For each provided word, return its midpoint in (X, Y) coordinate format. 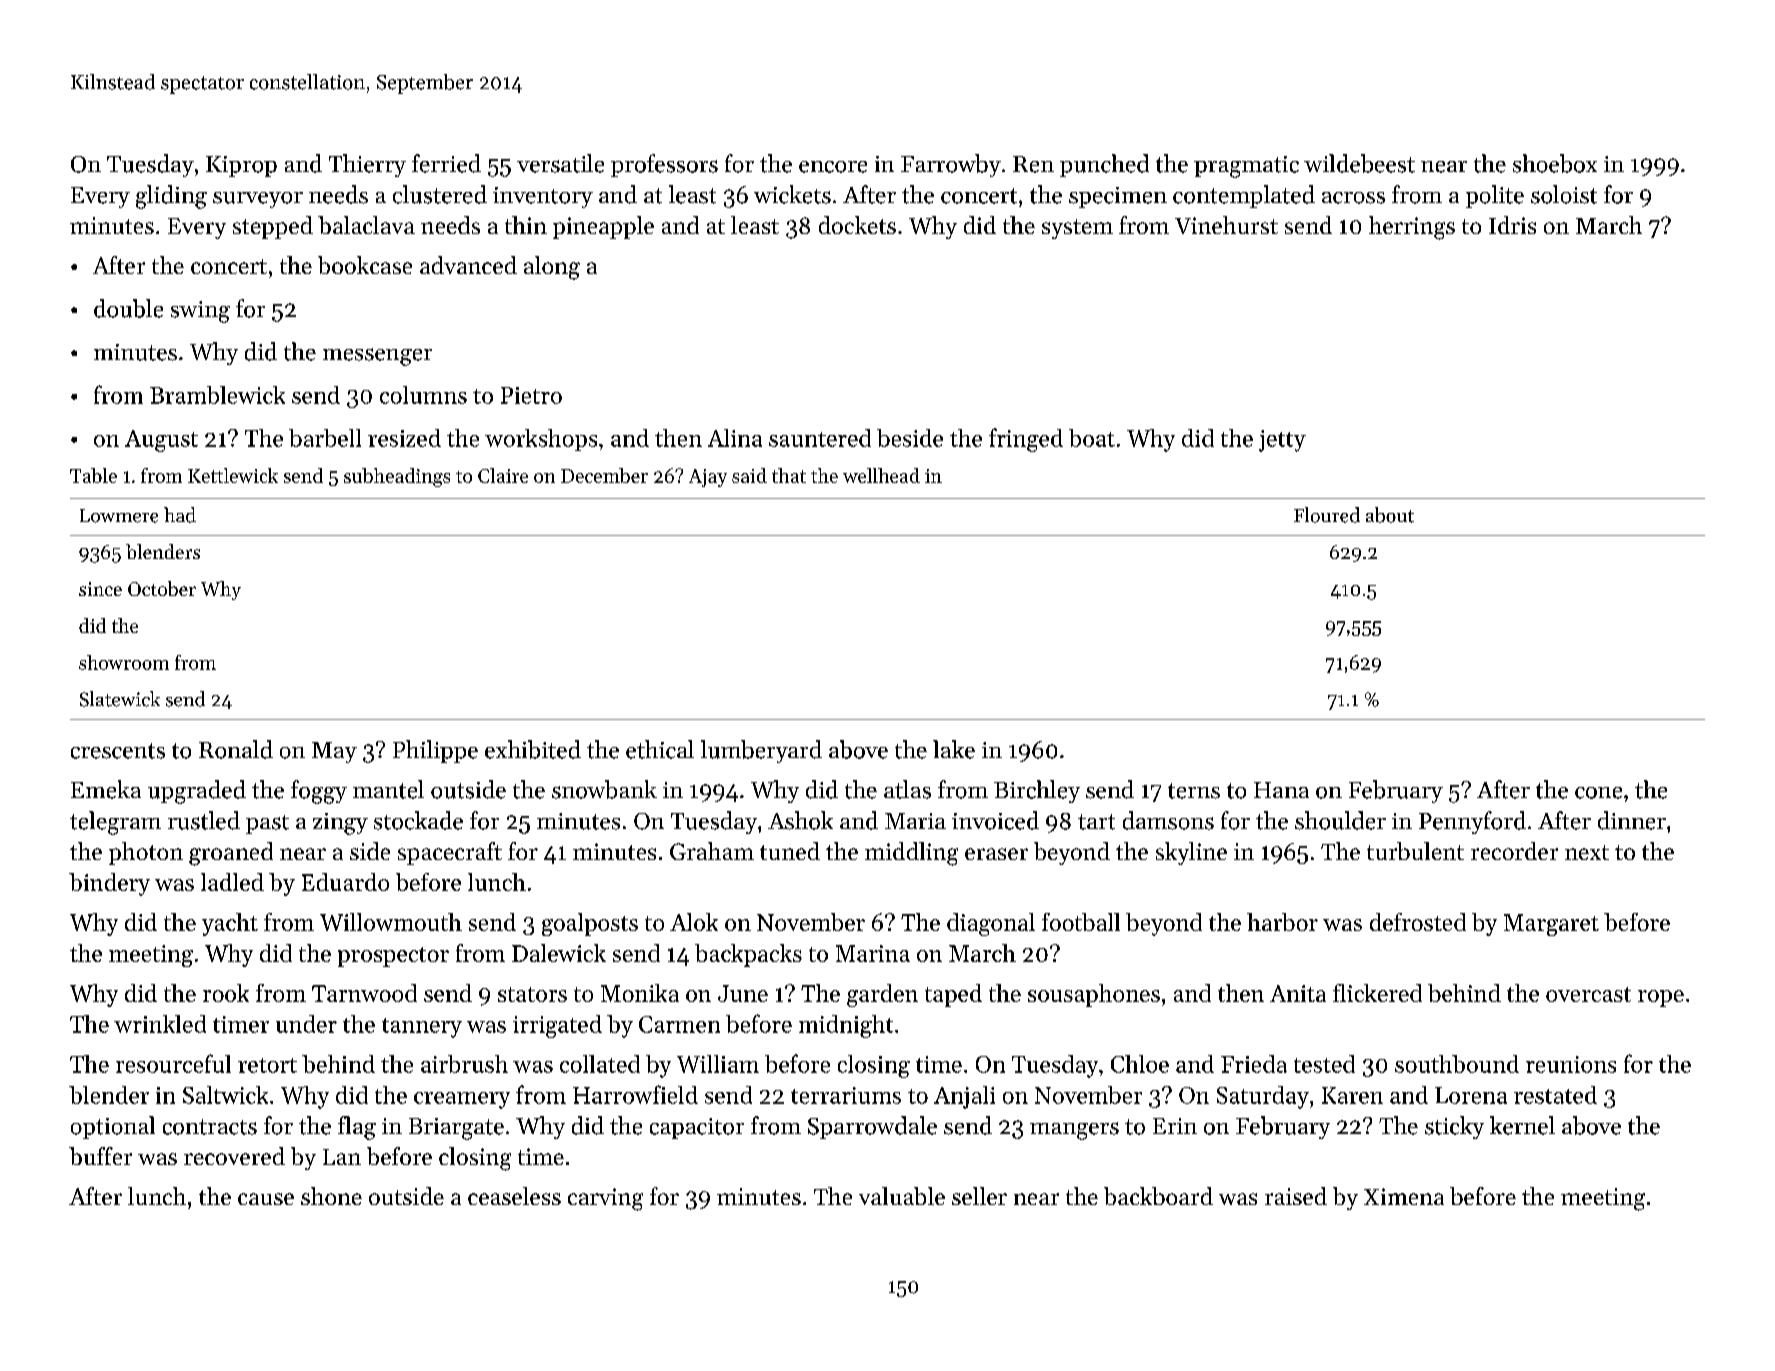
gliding (171, 197)
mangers (1074, 1131)
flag (357, 1128)
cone (1598, 793)
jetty (1282, 441)
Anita (1298, 993)
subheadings (397, 477)
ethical (660, 749)
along (552, 268)
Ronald (236, 749)
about (1390, 515)
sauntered (820, 438)
